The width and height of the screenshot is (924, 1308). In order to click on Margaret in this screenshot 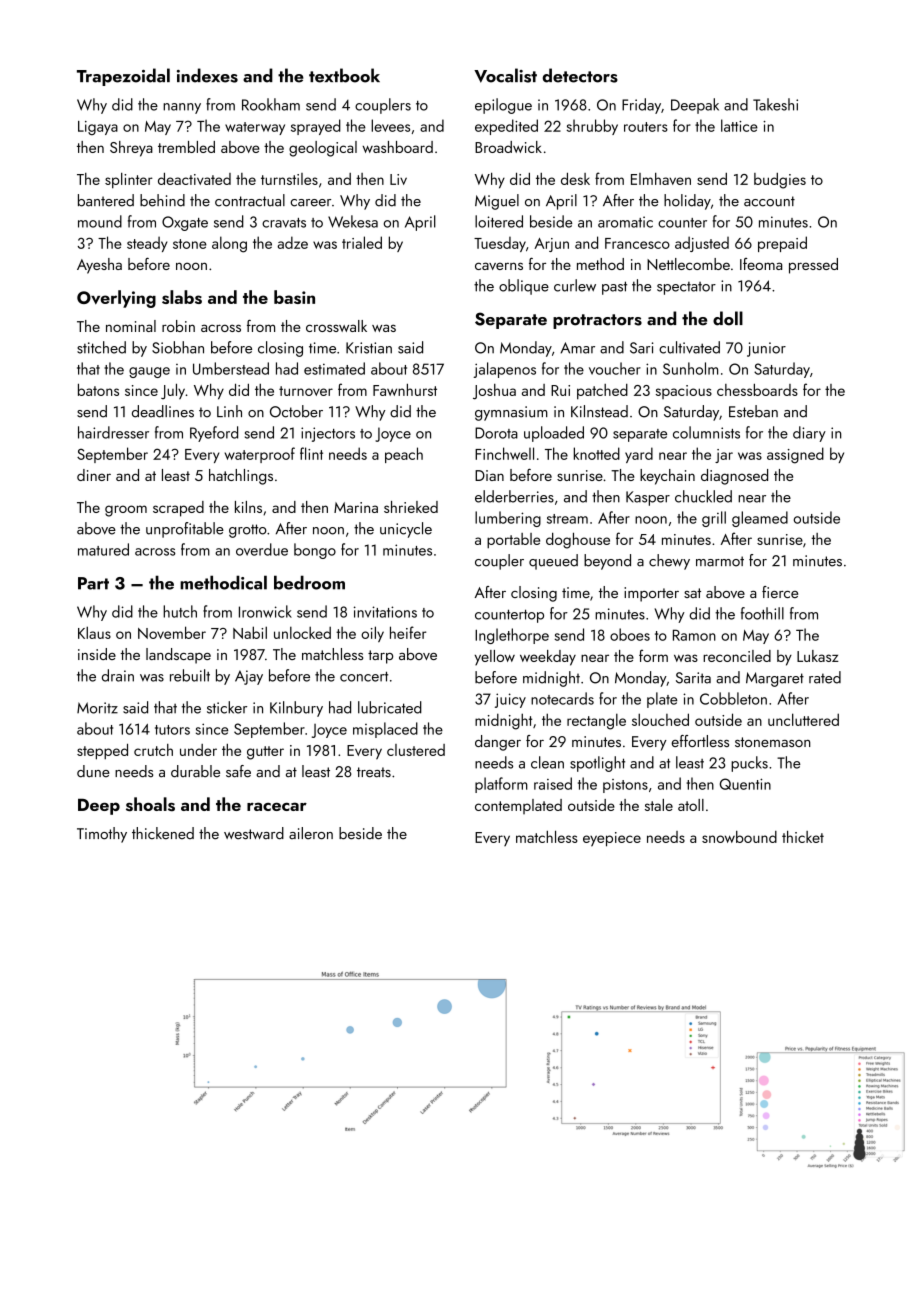, I will do `click(775, 679)`.
